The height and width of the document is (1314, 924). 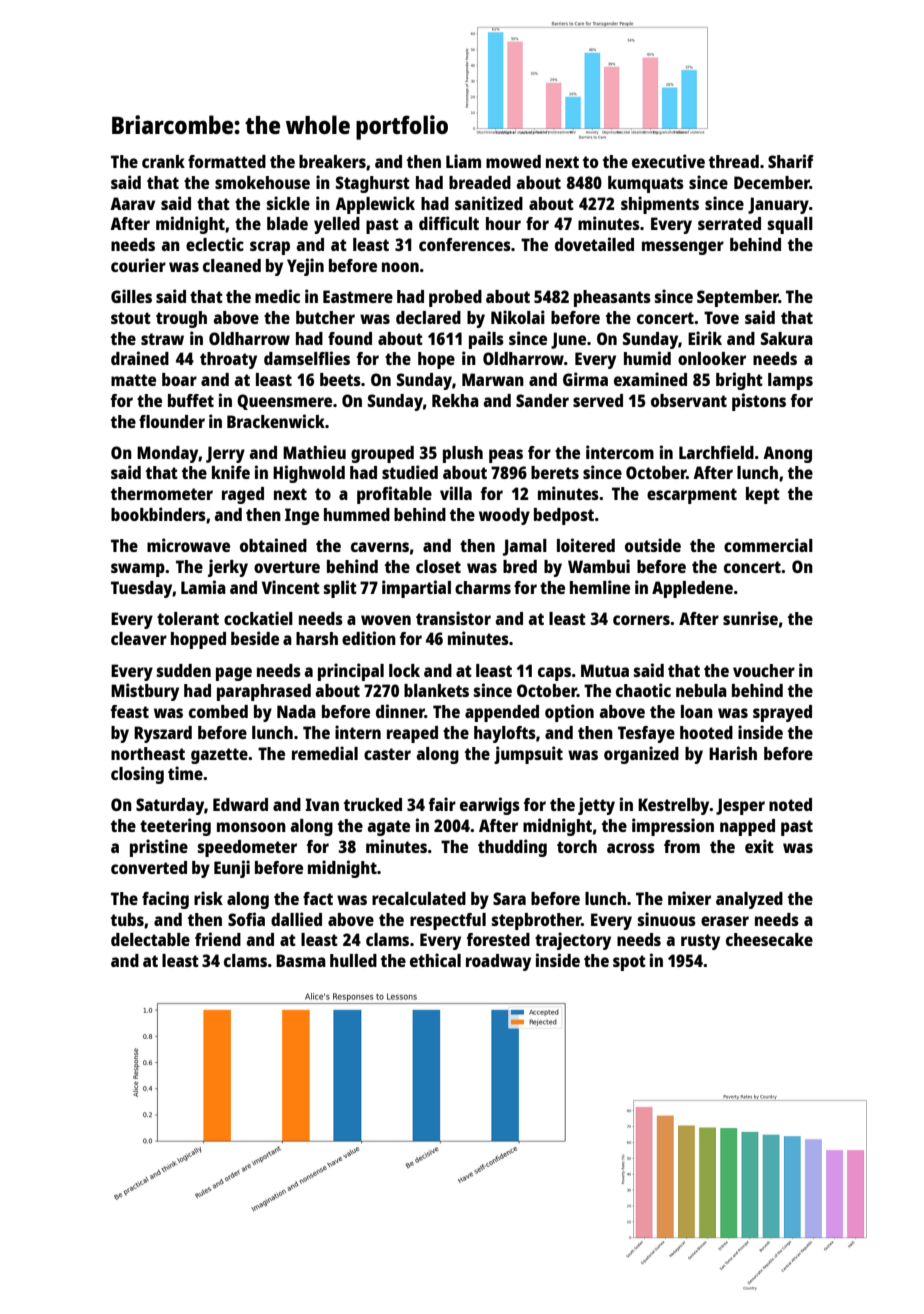 What do you see at coordinates (555, 472) in the document?
I see `berets` at bounding box center [555, 472].
